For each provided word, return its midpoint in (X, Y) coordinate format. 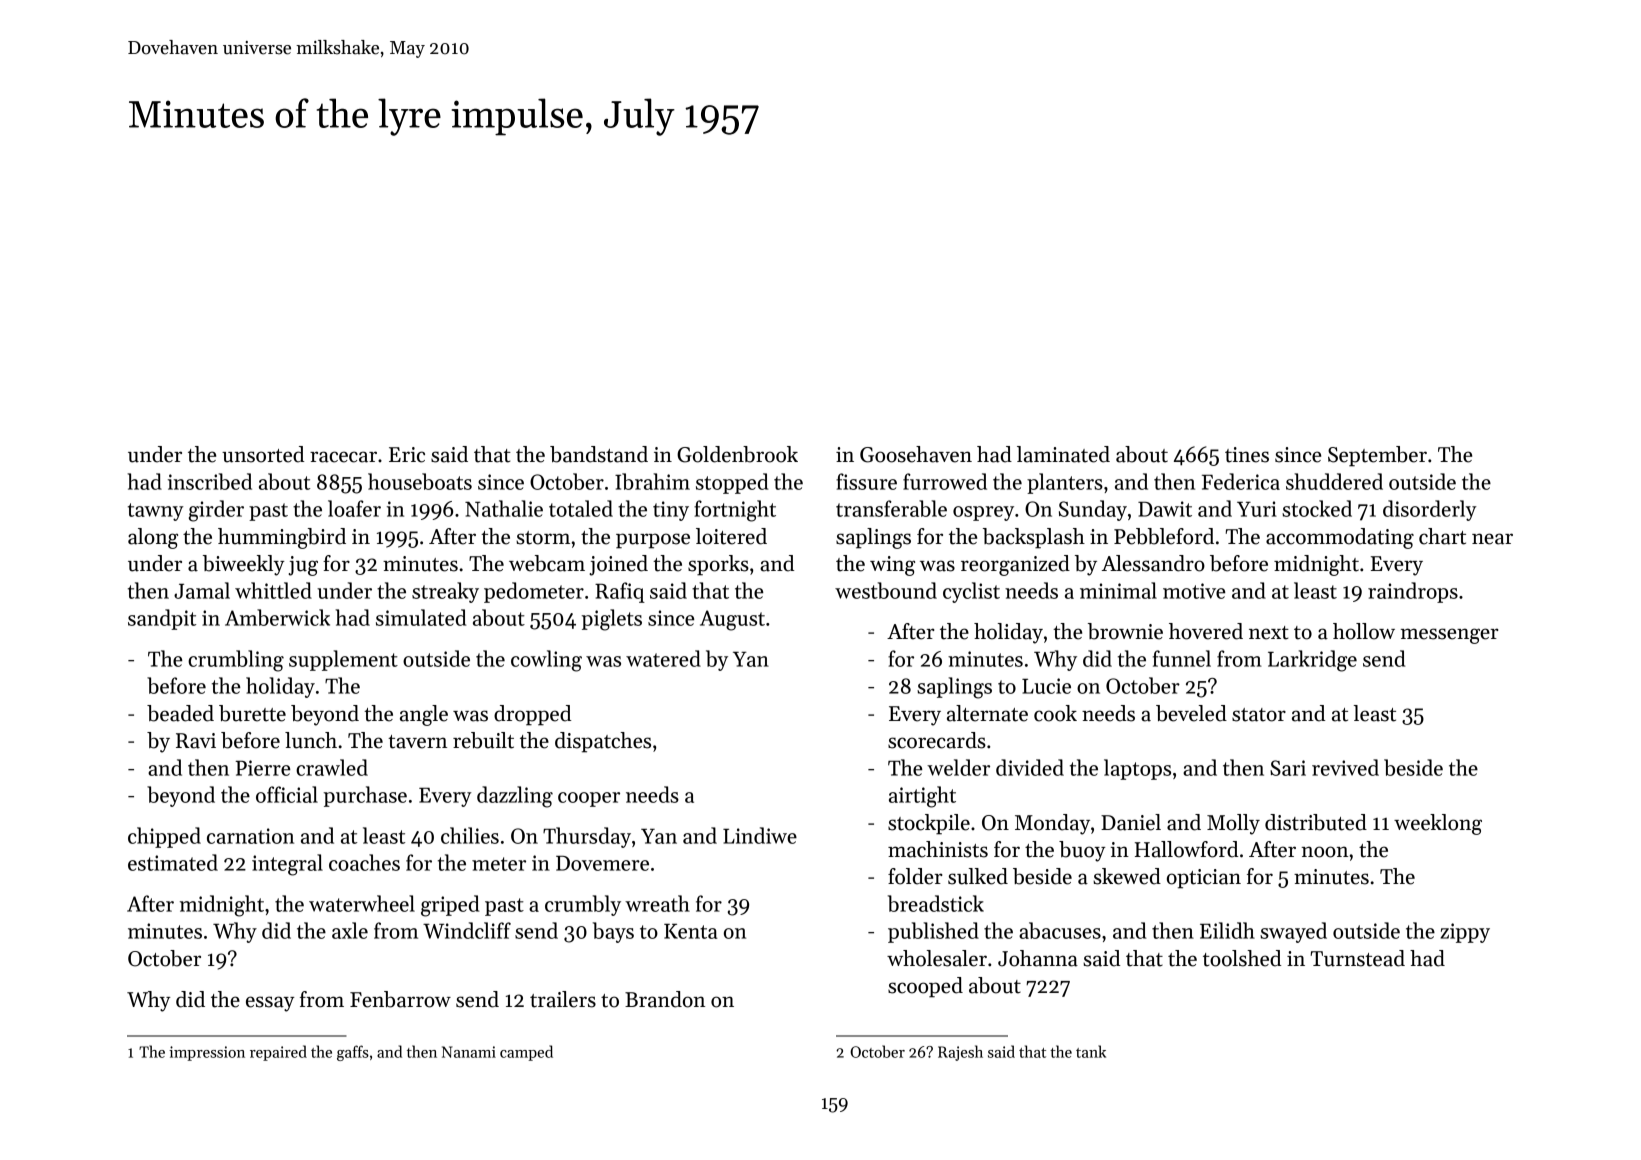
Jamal (202, 590)
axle (350, 930)
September (1377, 456)
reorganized (1015, 565)
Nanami (469, 1052)
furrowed (945, 481)
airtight (922, 797)
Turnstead (1358, 958)
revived (1345, 767)
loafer (354, 508)
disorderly (1430, 510)
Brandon (665, 999)
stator (1259, 715)
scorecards (937, 740)
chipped (164, 837)
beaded (180, 713)
